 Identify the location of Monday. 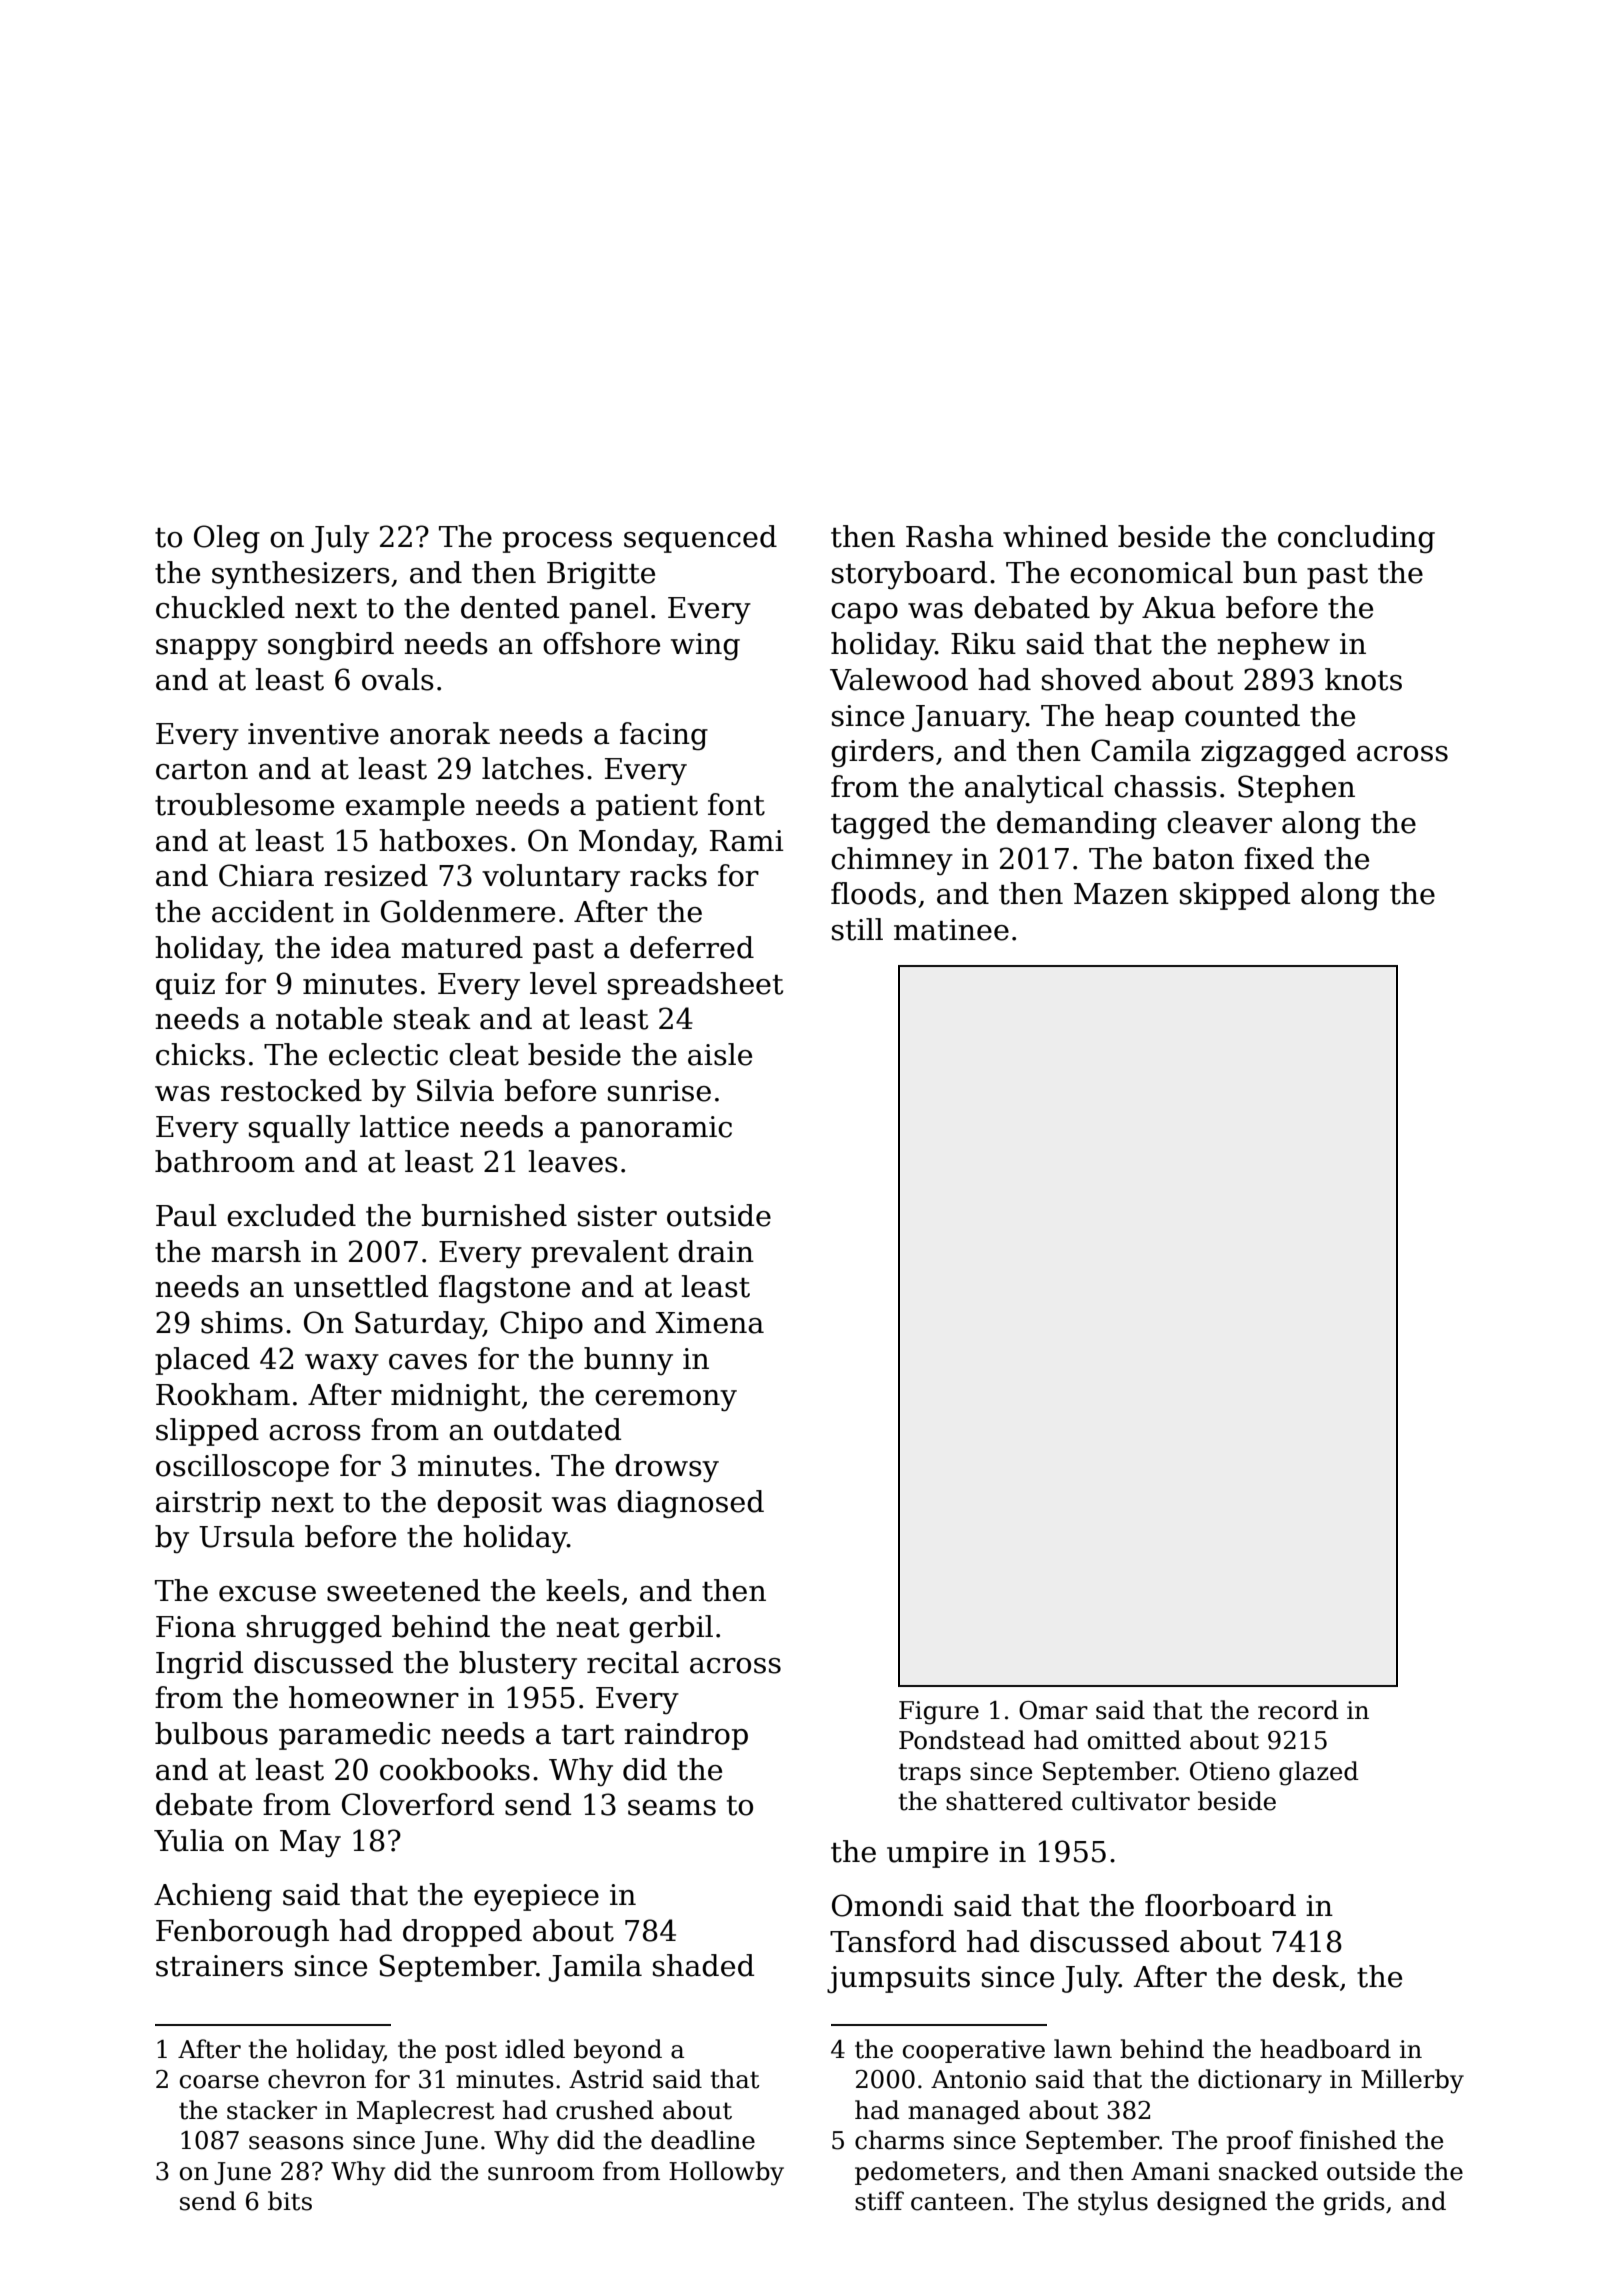
(636, 843).
